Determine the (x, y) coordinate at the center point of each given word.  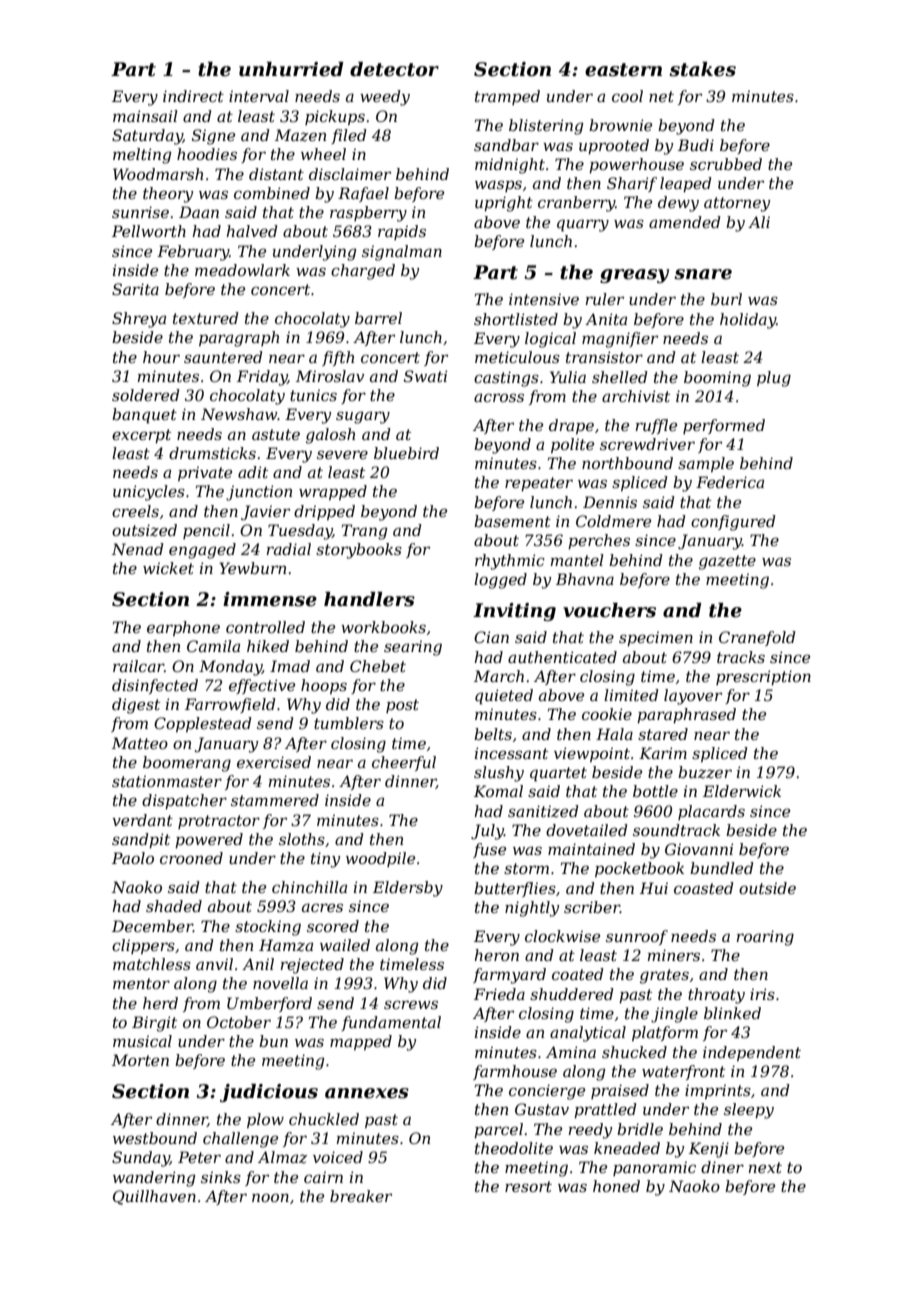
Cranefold (757, 638)
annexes (367, 1093)
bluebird (406, 453)
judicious (269, 1093)
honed (616, 1186)
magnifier (620, 340)
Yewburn (252, 568)
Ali (759, 222)
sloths (302, 839)
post (402, 706)
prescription (763, 677)
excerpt (141, 436)
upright (504, 204)
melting (142, 156)
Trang (365, 532)
